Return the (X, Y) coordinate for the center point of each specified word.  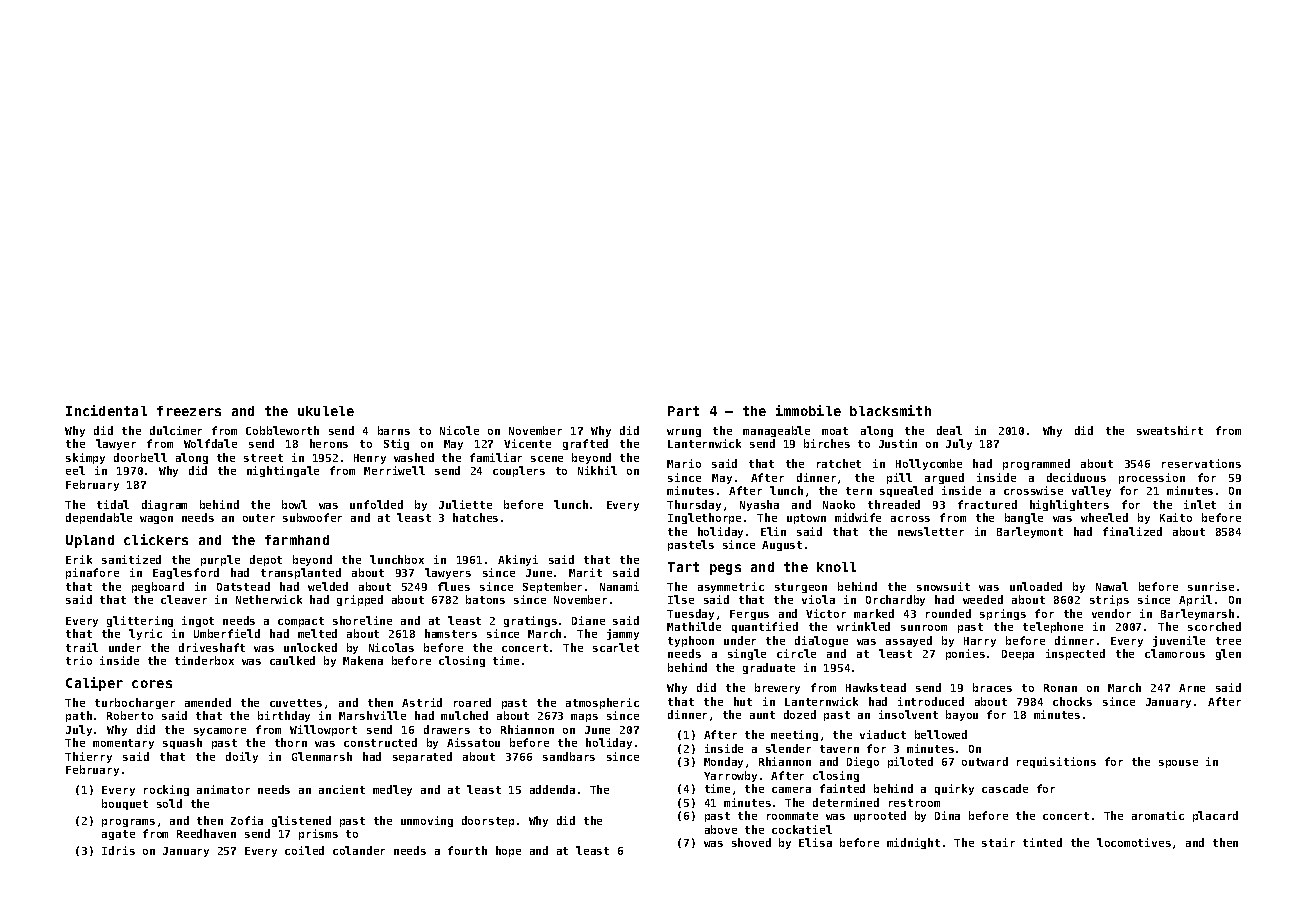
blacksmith (890, 410)
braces (992, 687)
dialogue (821, 641)
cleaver (184, 599)
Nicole (459, 430)
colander (359, 850)
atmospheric (602, 703)
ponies (965, 654)
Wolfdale (210, 443)
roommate (792, 816)
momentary (123, 744)
